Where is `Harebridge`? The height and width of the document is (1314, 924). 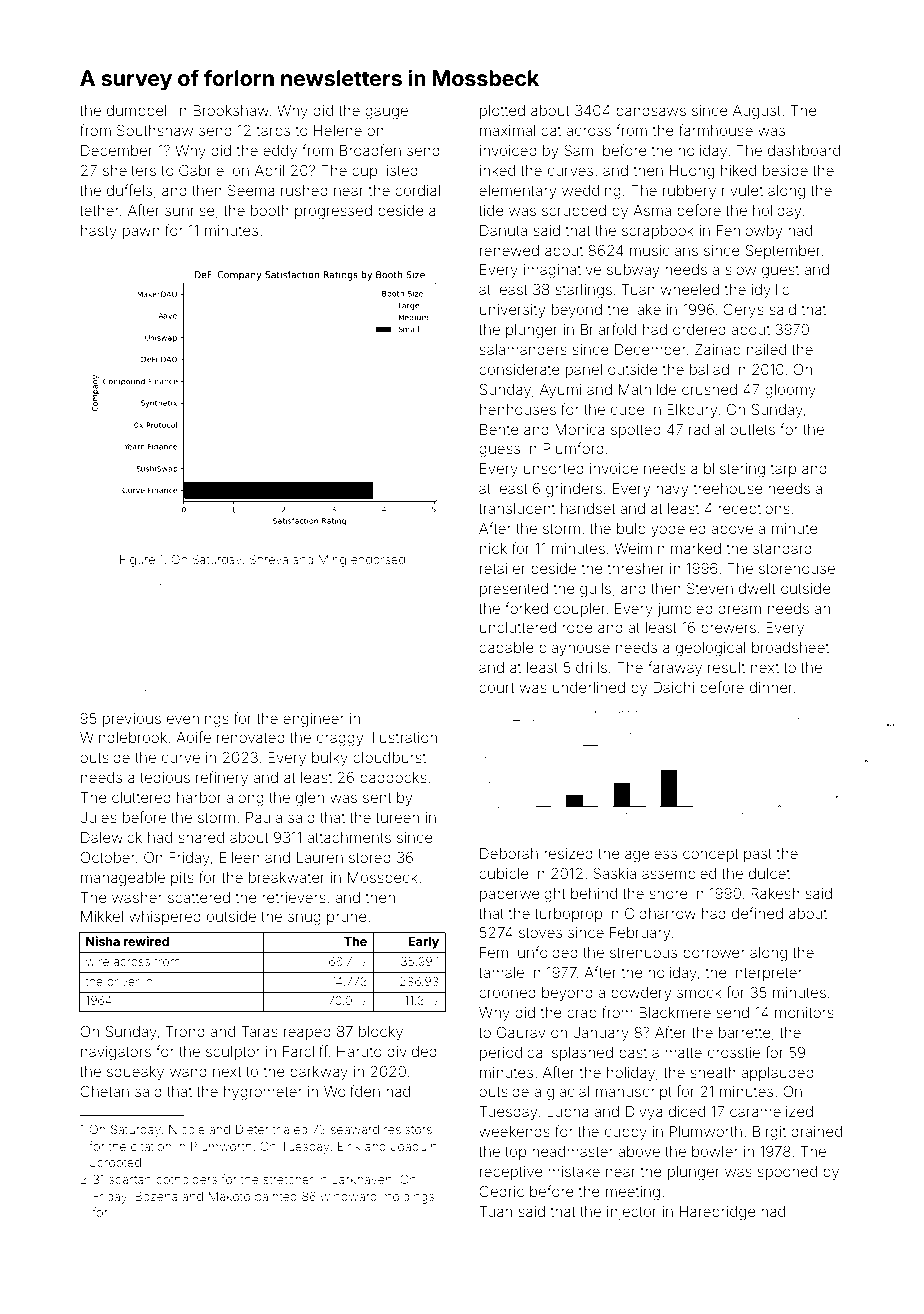
Harebridge is located at coordinates (718, 1213).
